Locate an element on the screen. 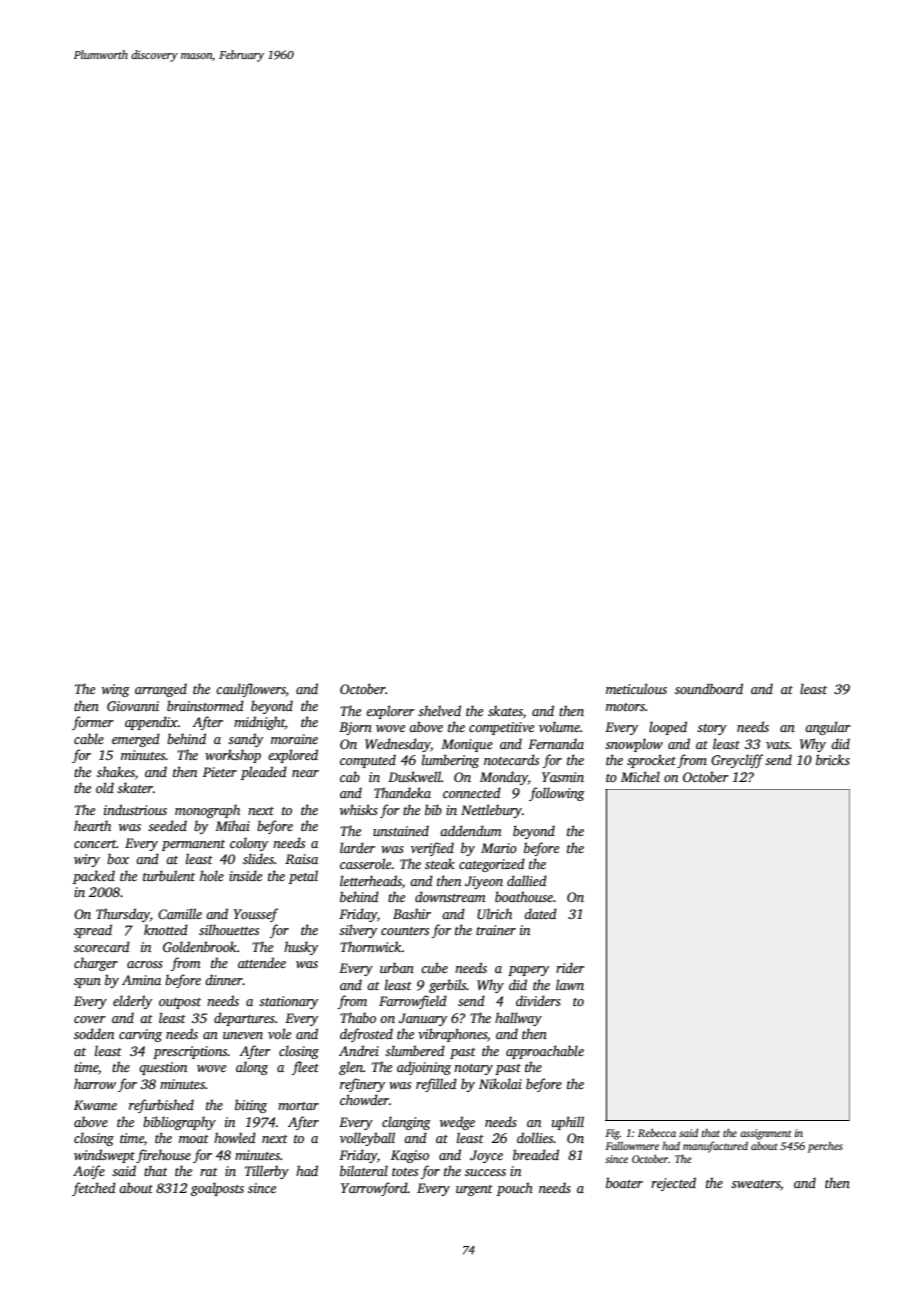 The height and width of the screenshot is (1308, 924). volume is located at coordinates (559, 726).
